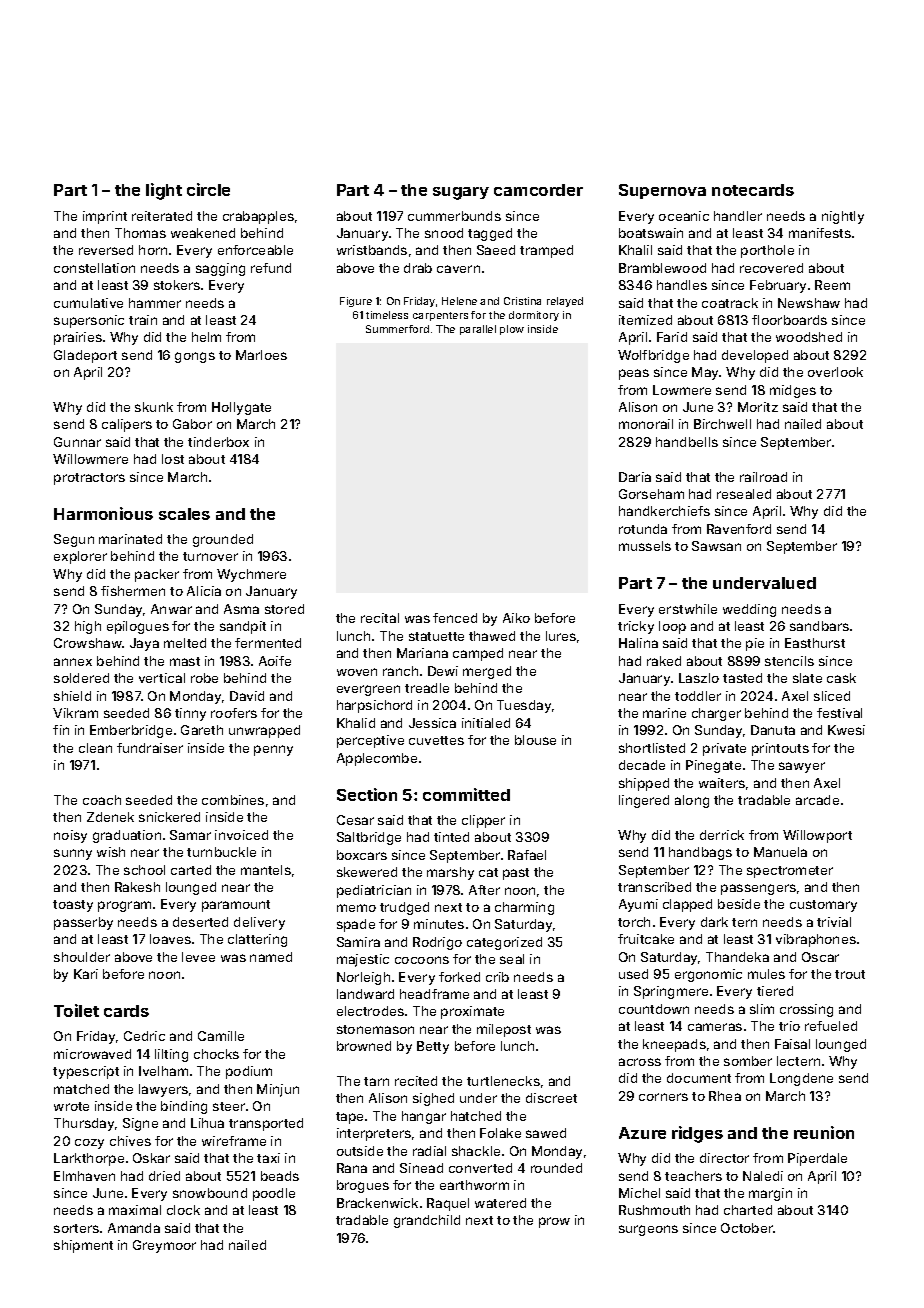  Describe the element at coordinates (461, 193) in the document. I see `sugary` at that location.
